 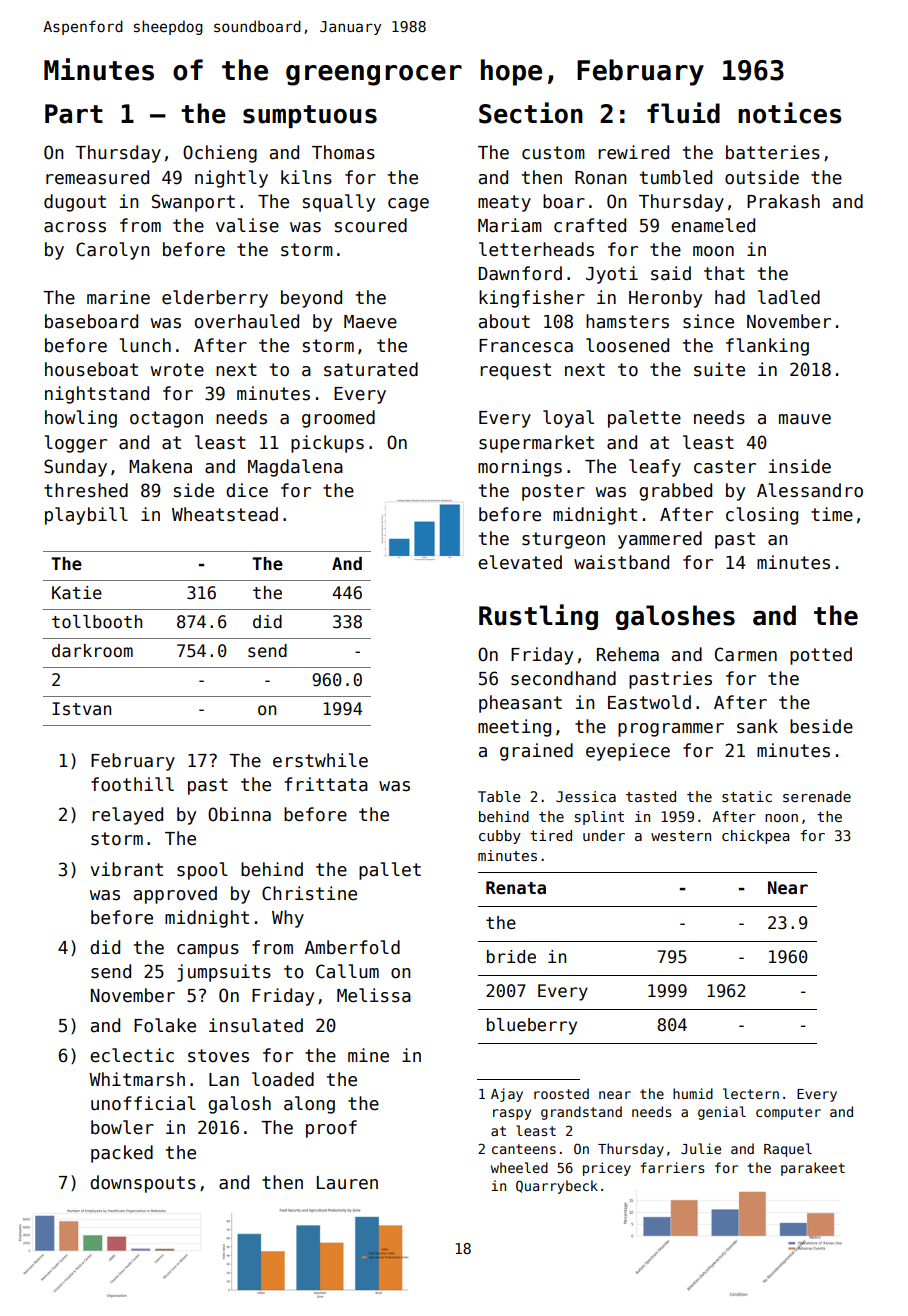 I want to click on parakeet, so click(x=813, y=1169).
